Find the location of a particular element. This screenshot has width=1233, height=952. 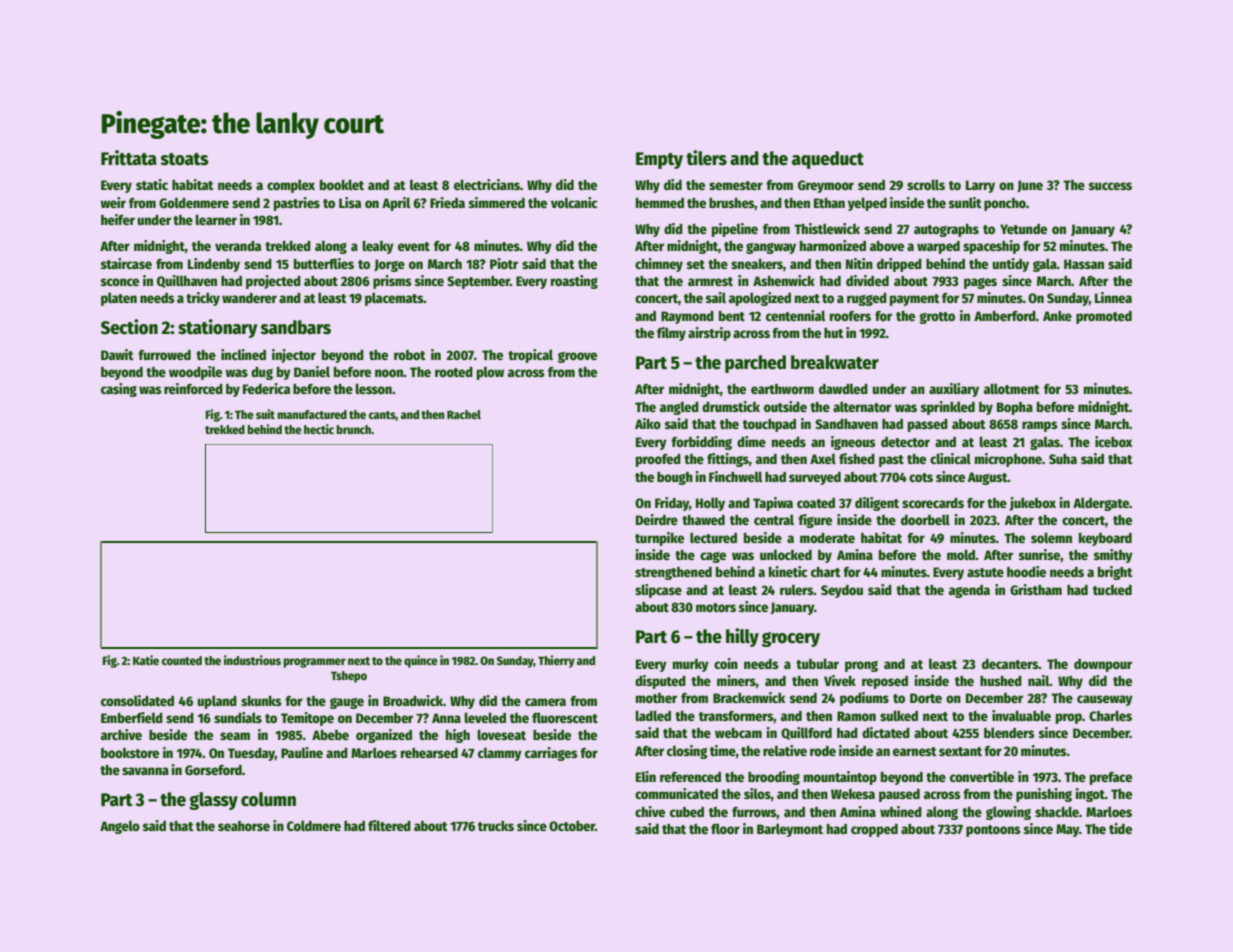

success is located at coordinates (1110, 186).
